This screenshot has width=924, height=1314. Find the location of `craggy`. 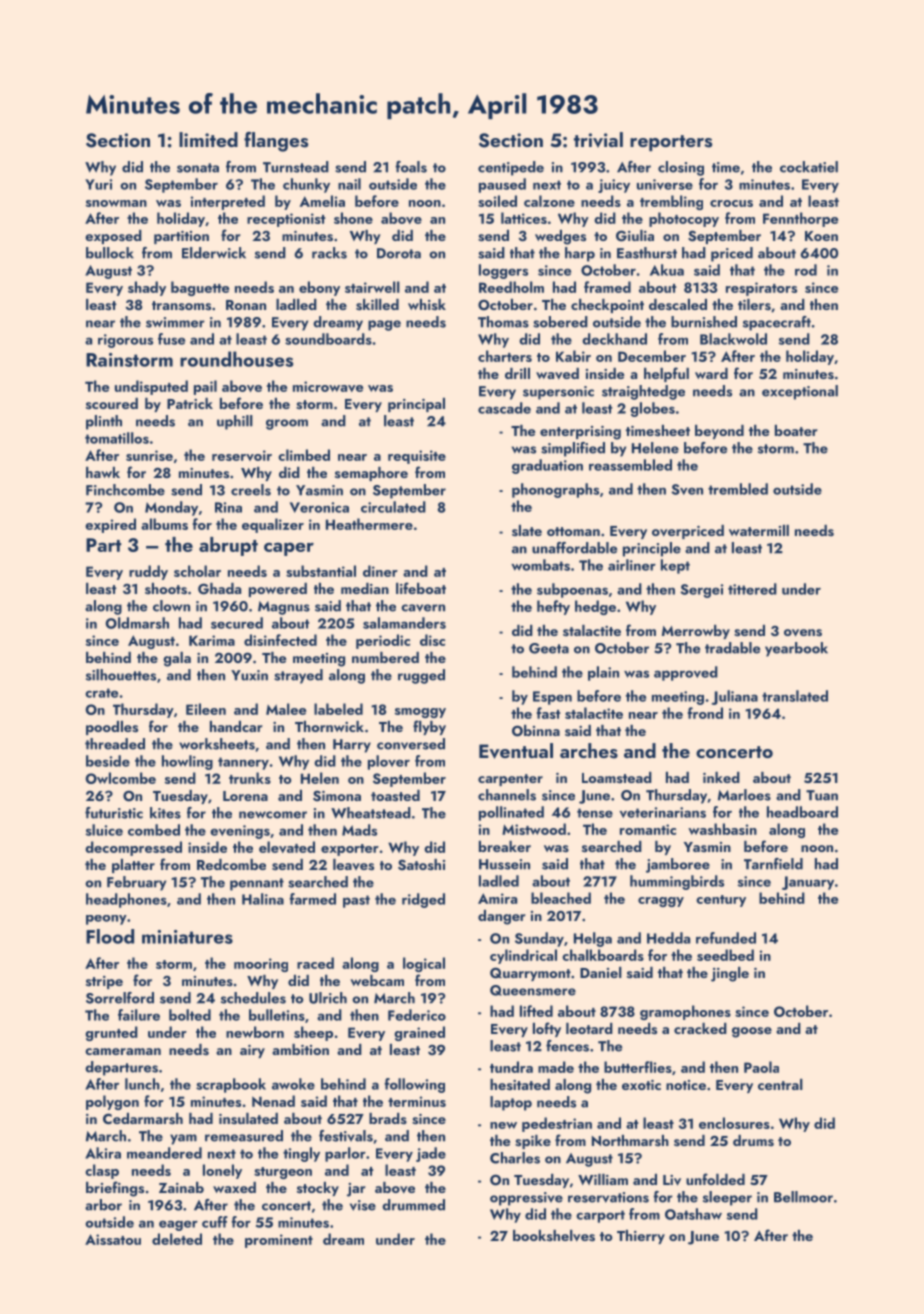

craggy is located at coordinates (661, 902).
